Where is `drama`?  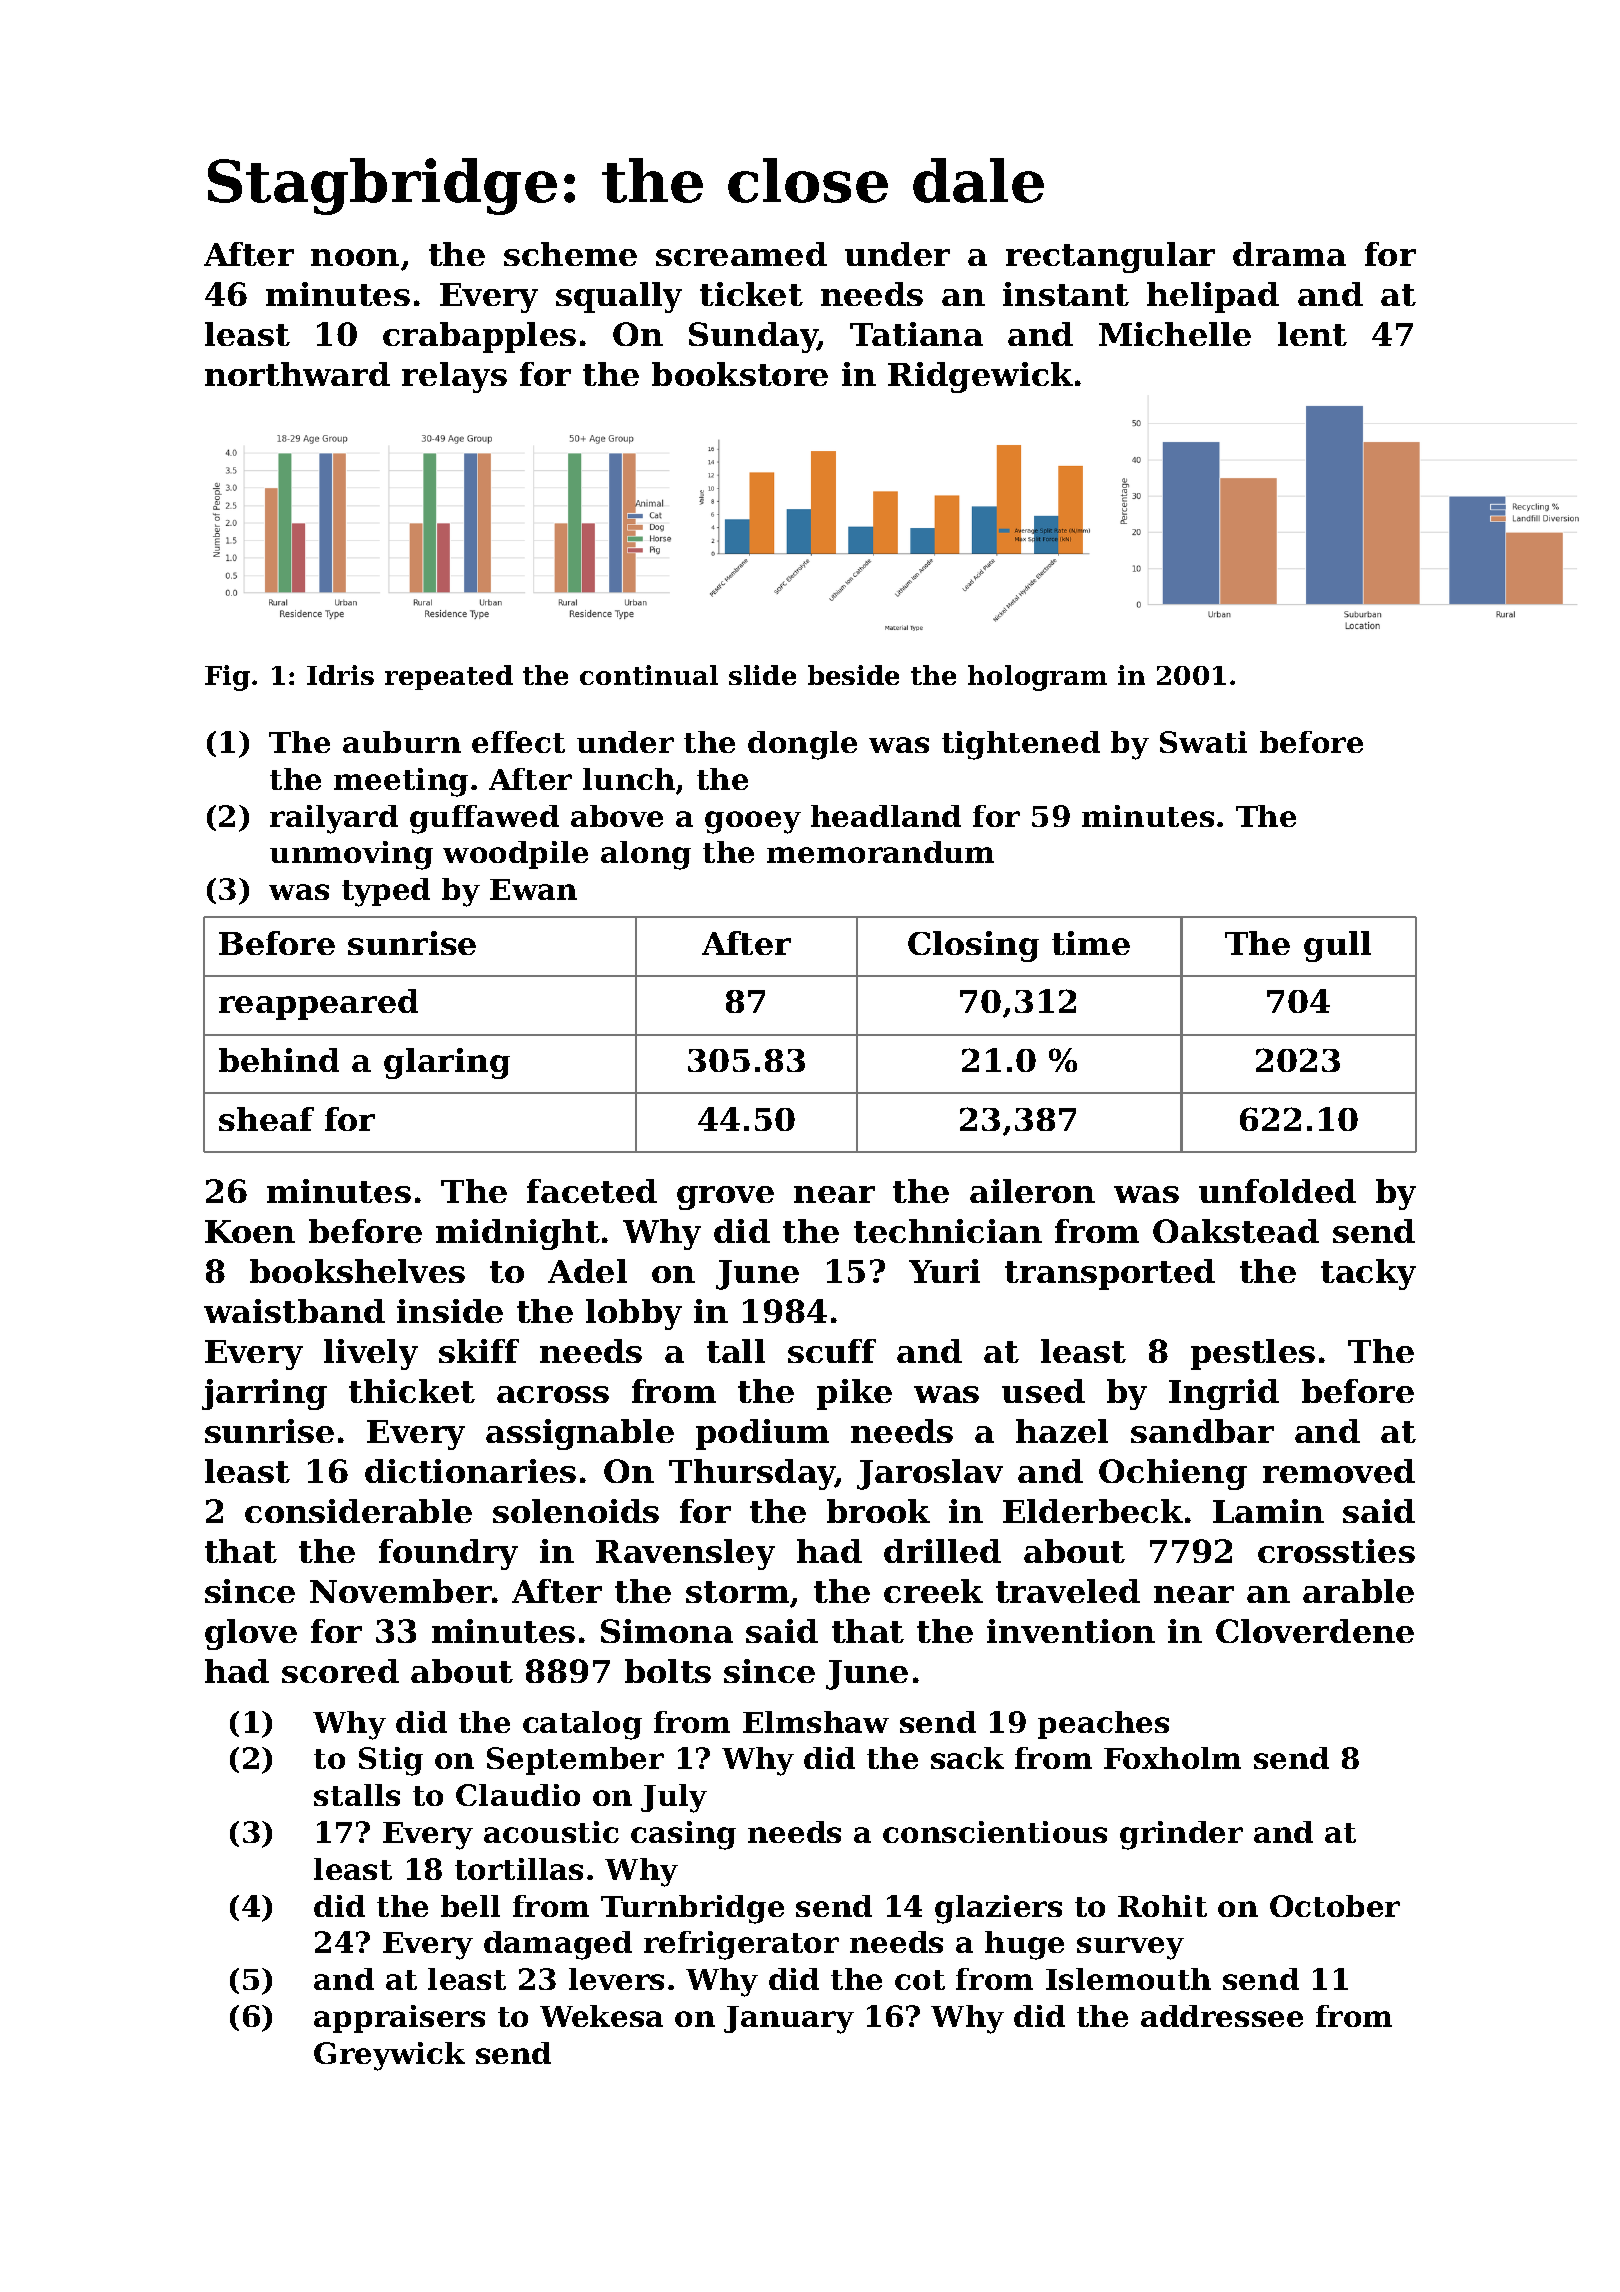 drama is located at coordinates (1289, 254).
